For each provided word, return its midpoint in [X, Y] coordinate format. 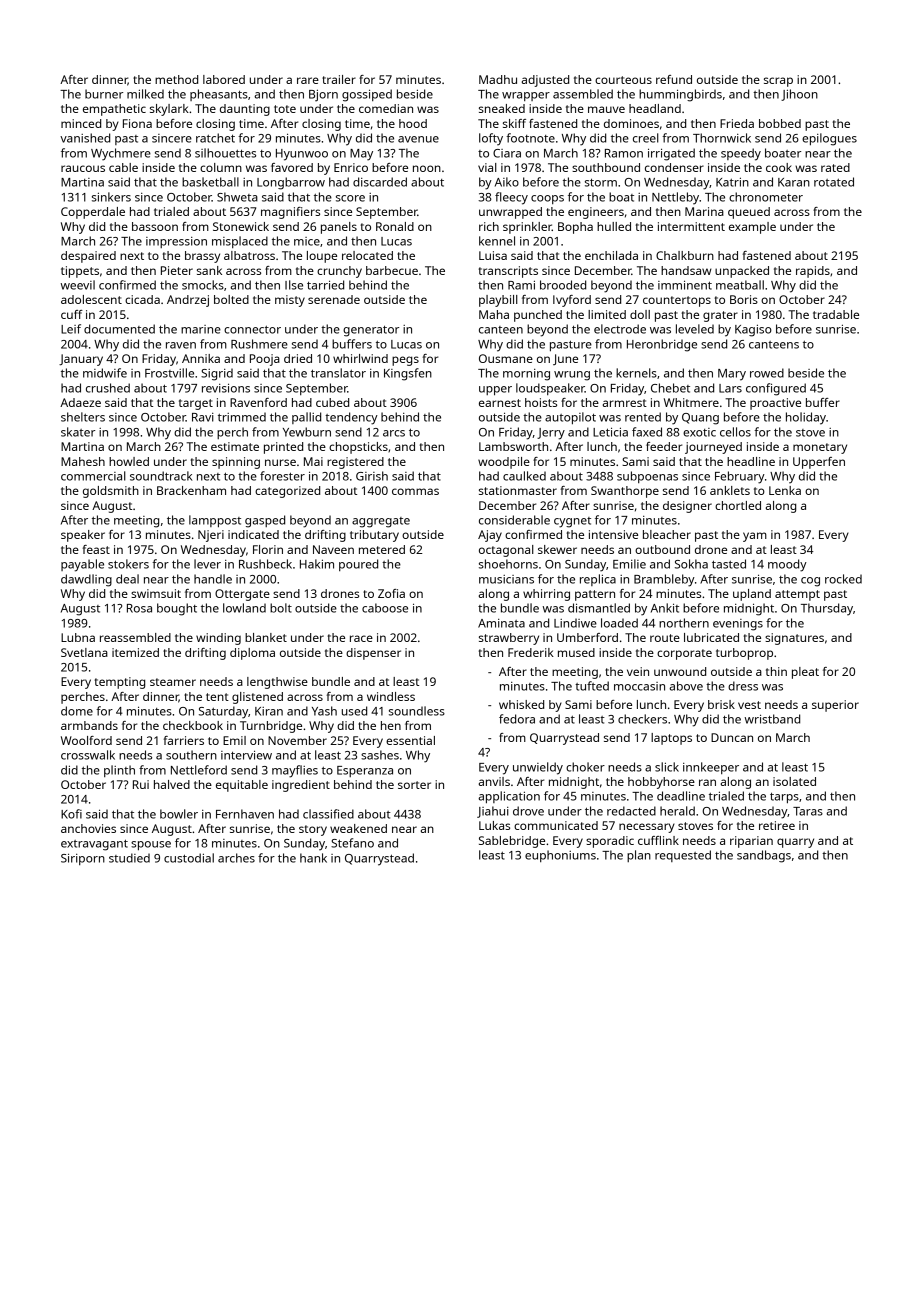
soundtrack [161, 476]
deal [127, 579]
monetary [820, 448]
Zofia [391, 593]
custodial [189, 858]
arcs [394, 433]
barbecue [392, 270]
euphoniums [560, 856]
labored [224, 79]
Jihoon [799, 95]
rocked [843, 579]
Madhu [498, 79]
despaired [88, 257]
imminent [685, 285]
